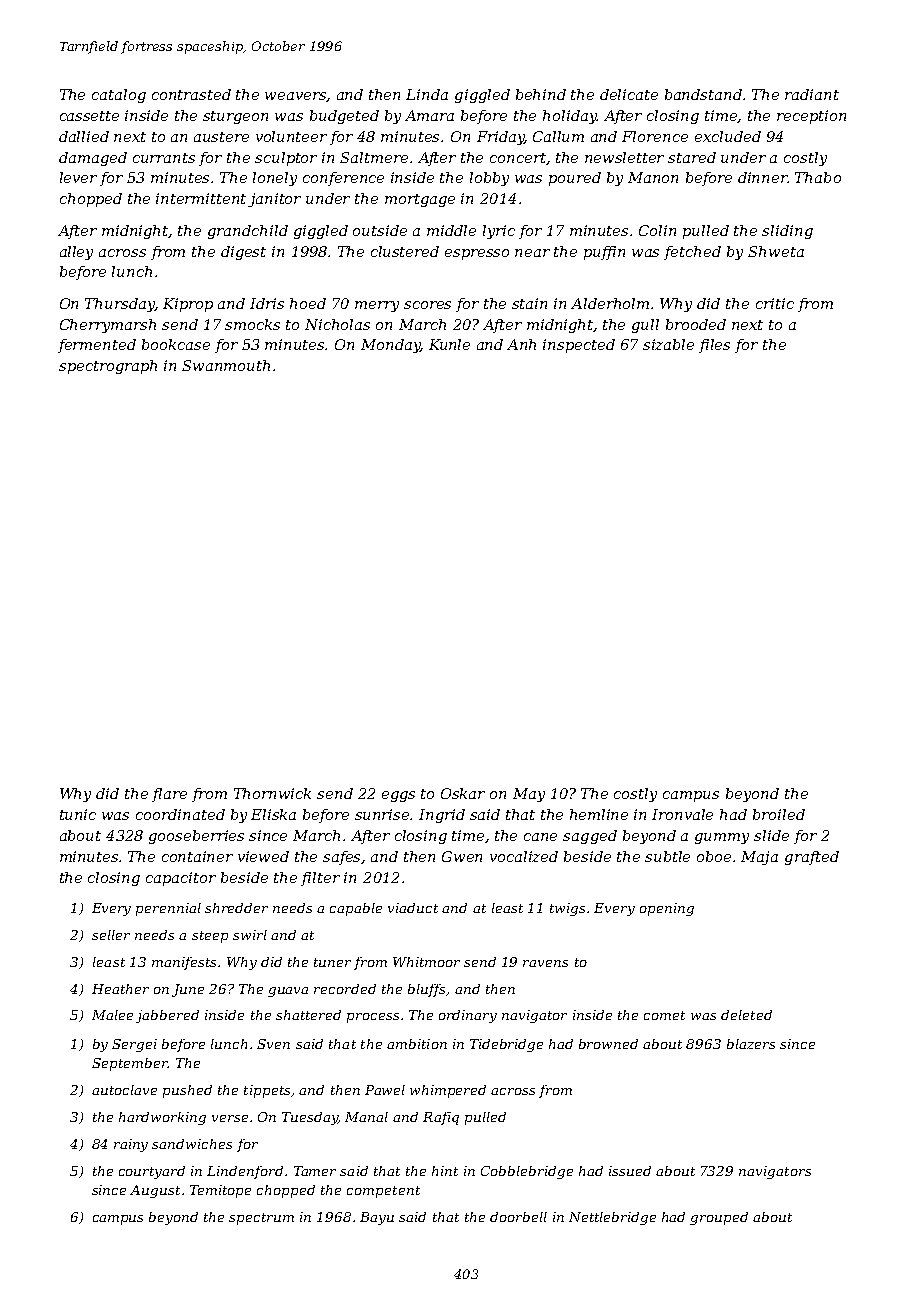 The width and height of the screenshot is (908, 1316). Describe the element at coordinates (78, 814) in the screenshot. I see `tunic` at that location.
